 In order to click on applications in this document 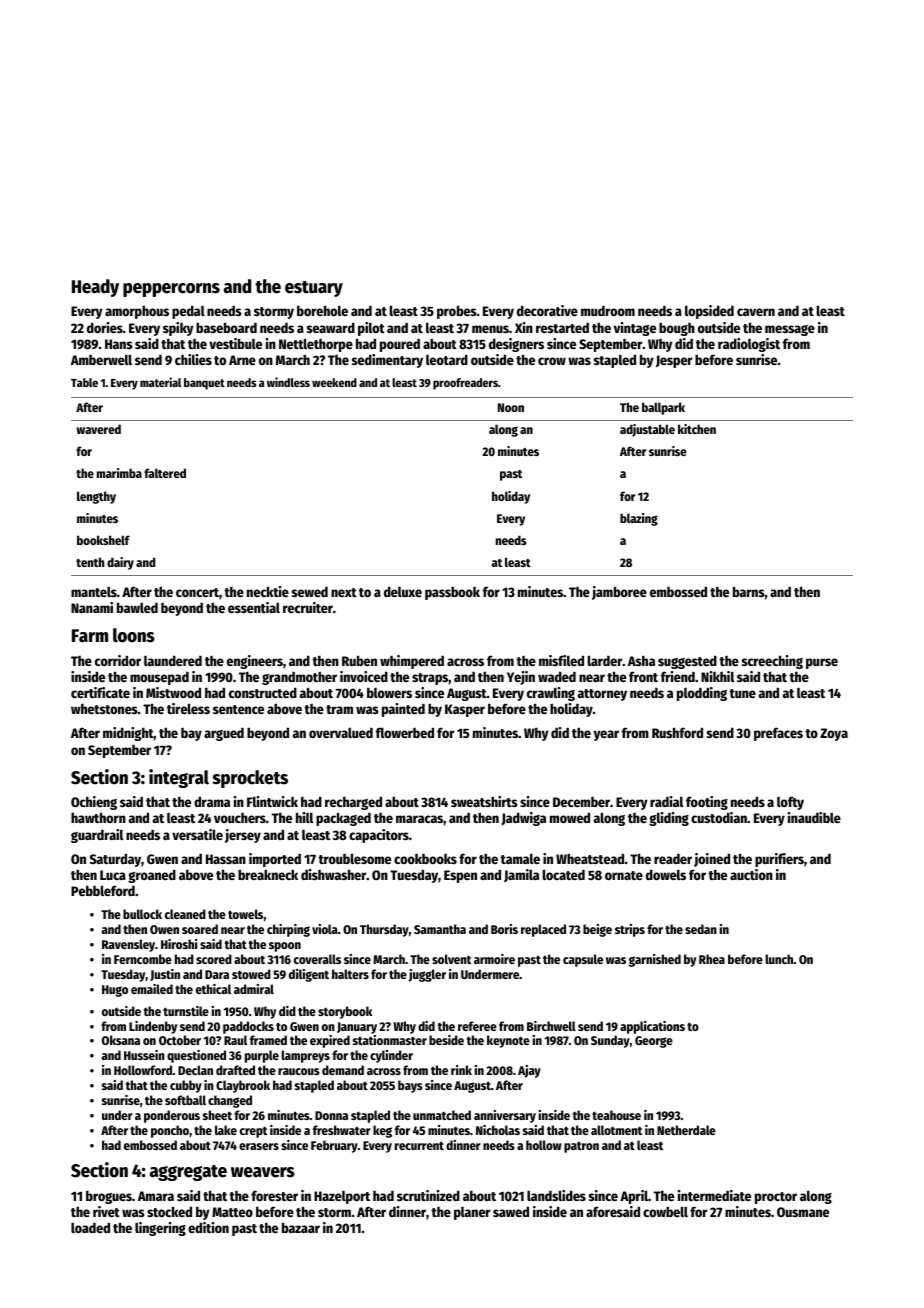, I will do `click(652, 1027)`.
